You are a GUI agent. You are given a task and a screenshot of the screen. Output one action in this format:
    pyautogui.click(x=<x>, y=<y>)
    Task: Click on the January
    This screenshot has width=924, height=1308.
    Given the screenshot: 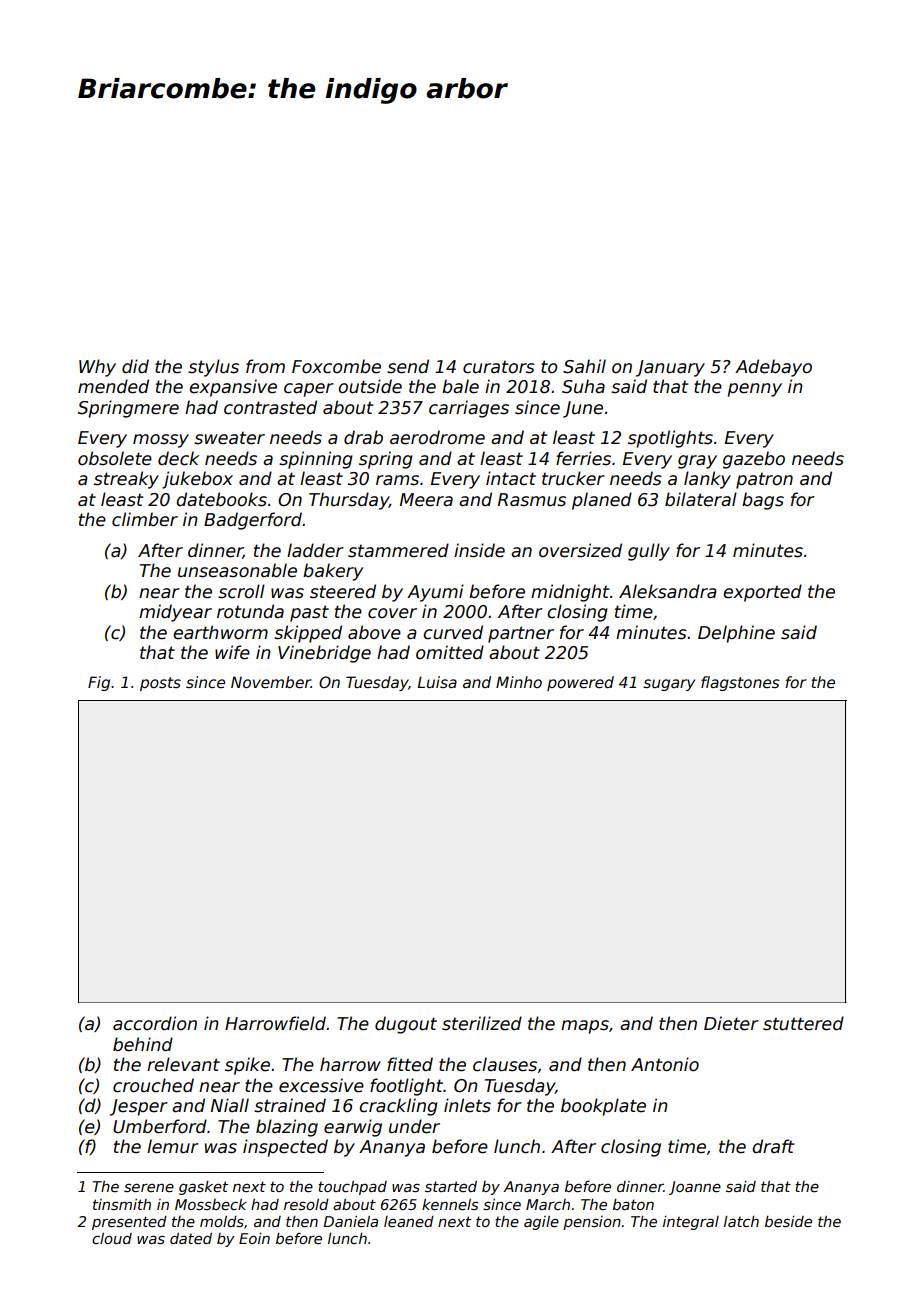 What is the action you would take?
    pyautogui.click(x=670, y=368)
